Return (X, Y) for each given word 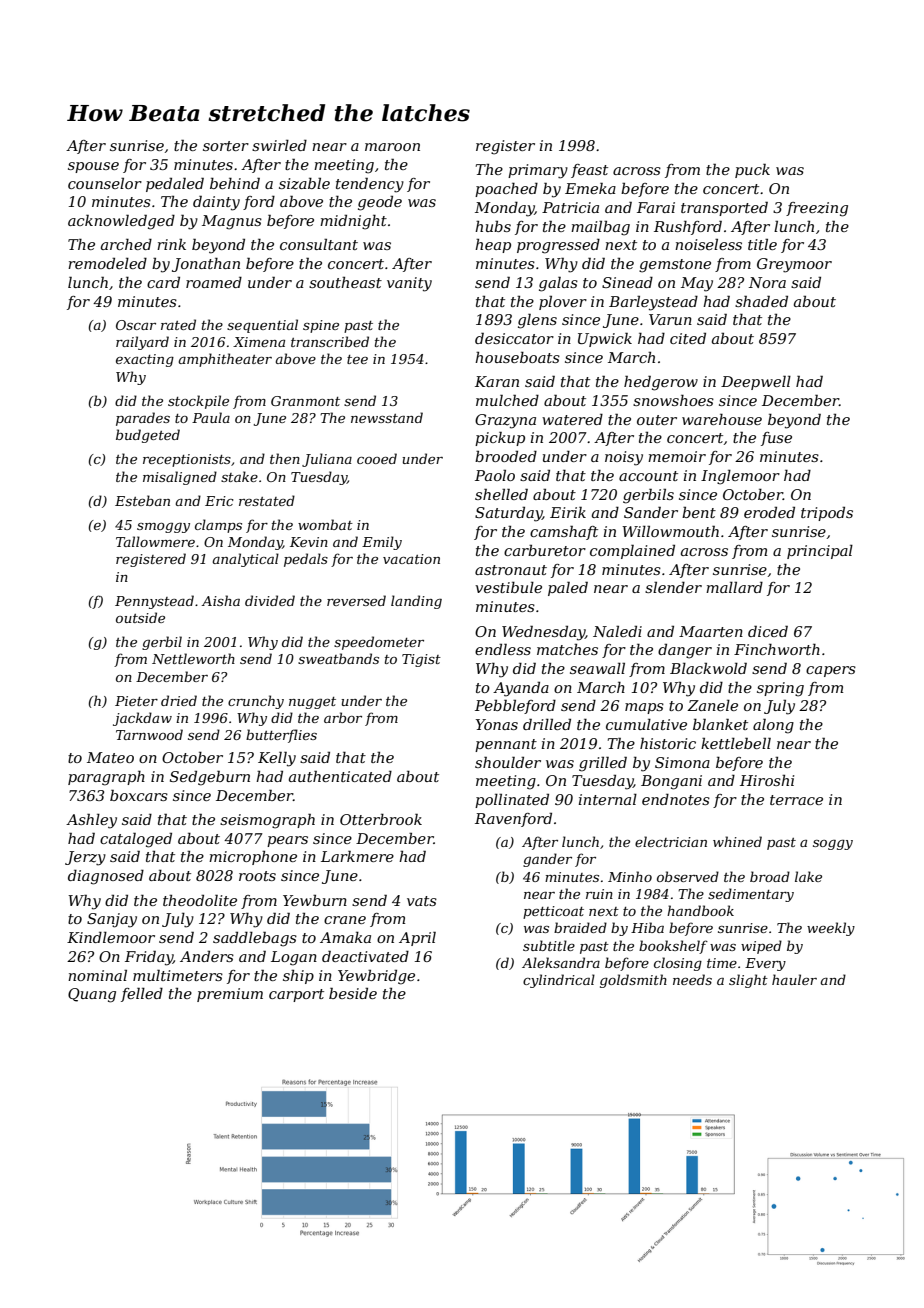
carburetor (545, 550)
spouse (93, 167)
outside (140, 617)
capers (831, 671)
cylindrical (559, 981)
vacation (411, 559)
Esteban (142, 500)
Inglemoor (740, 477)
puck (752, 170)
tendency (370, 185)
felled (142, 994)
